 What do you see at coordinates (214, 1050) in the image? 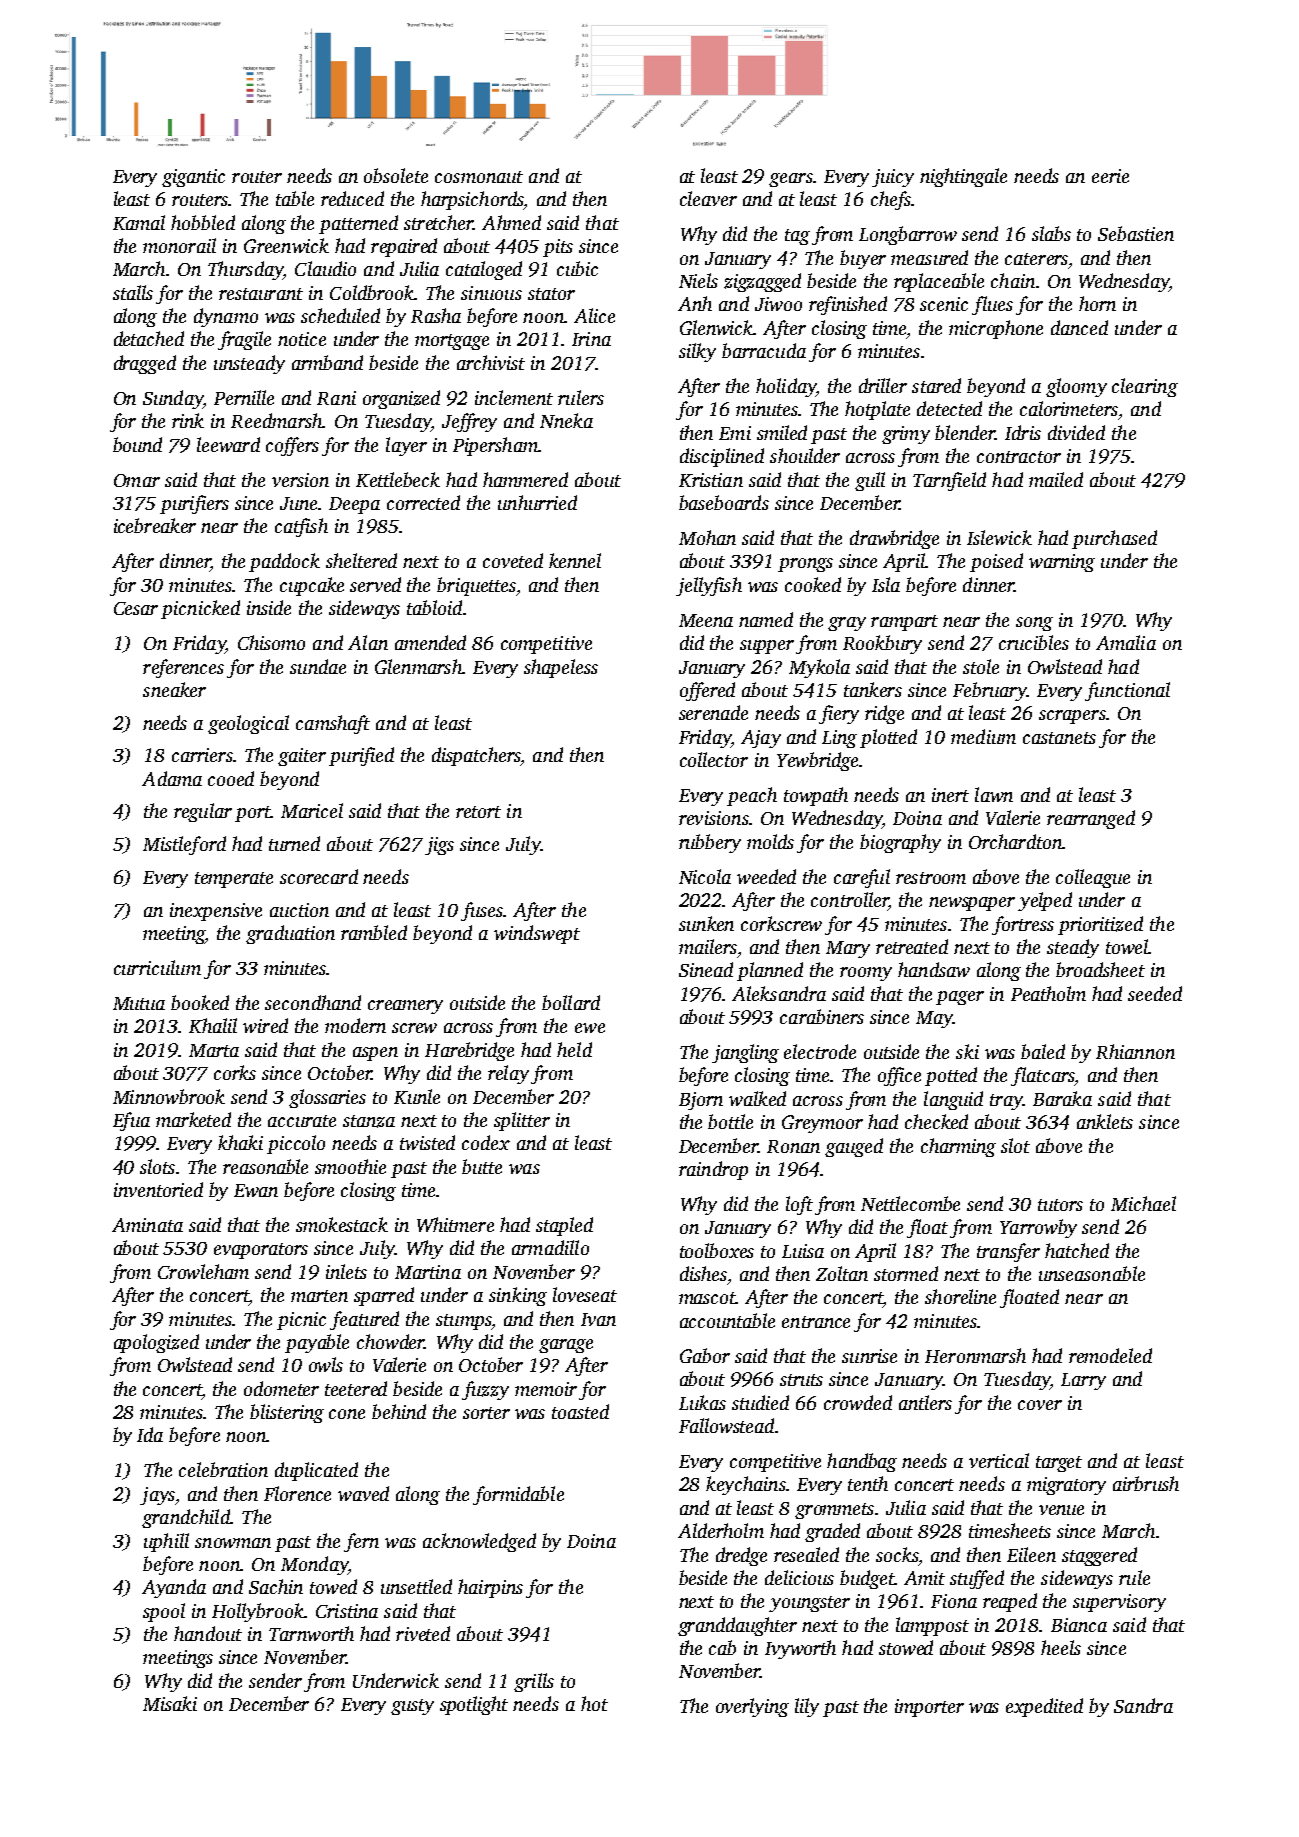
I see `Marta` at bounding box center [214, 1050].
